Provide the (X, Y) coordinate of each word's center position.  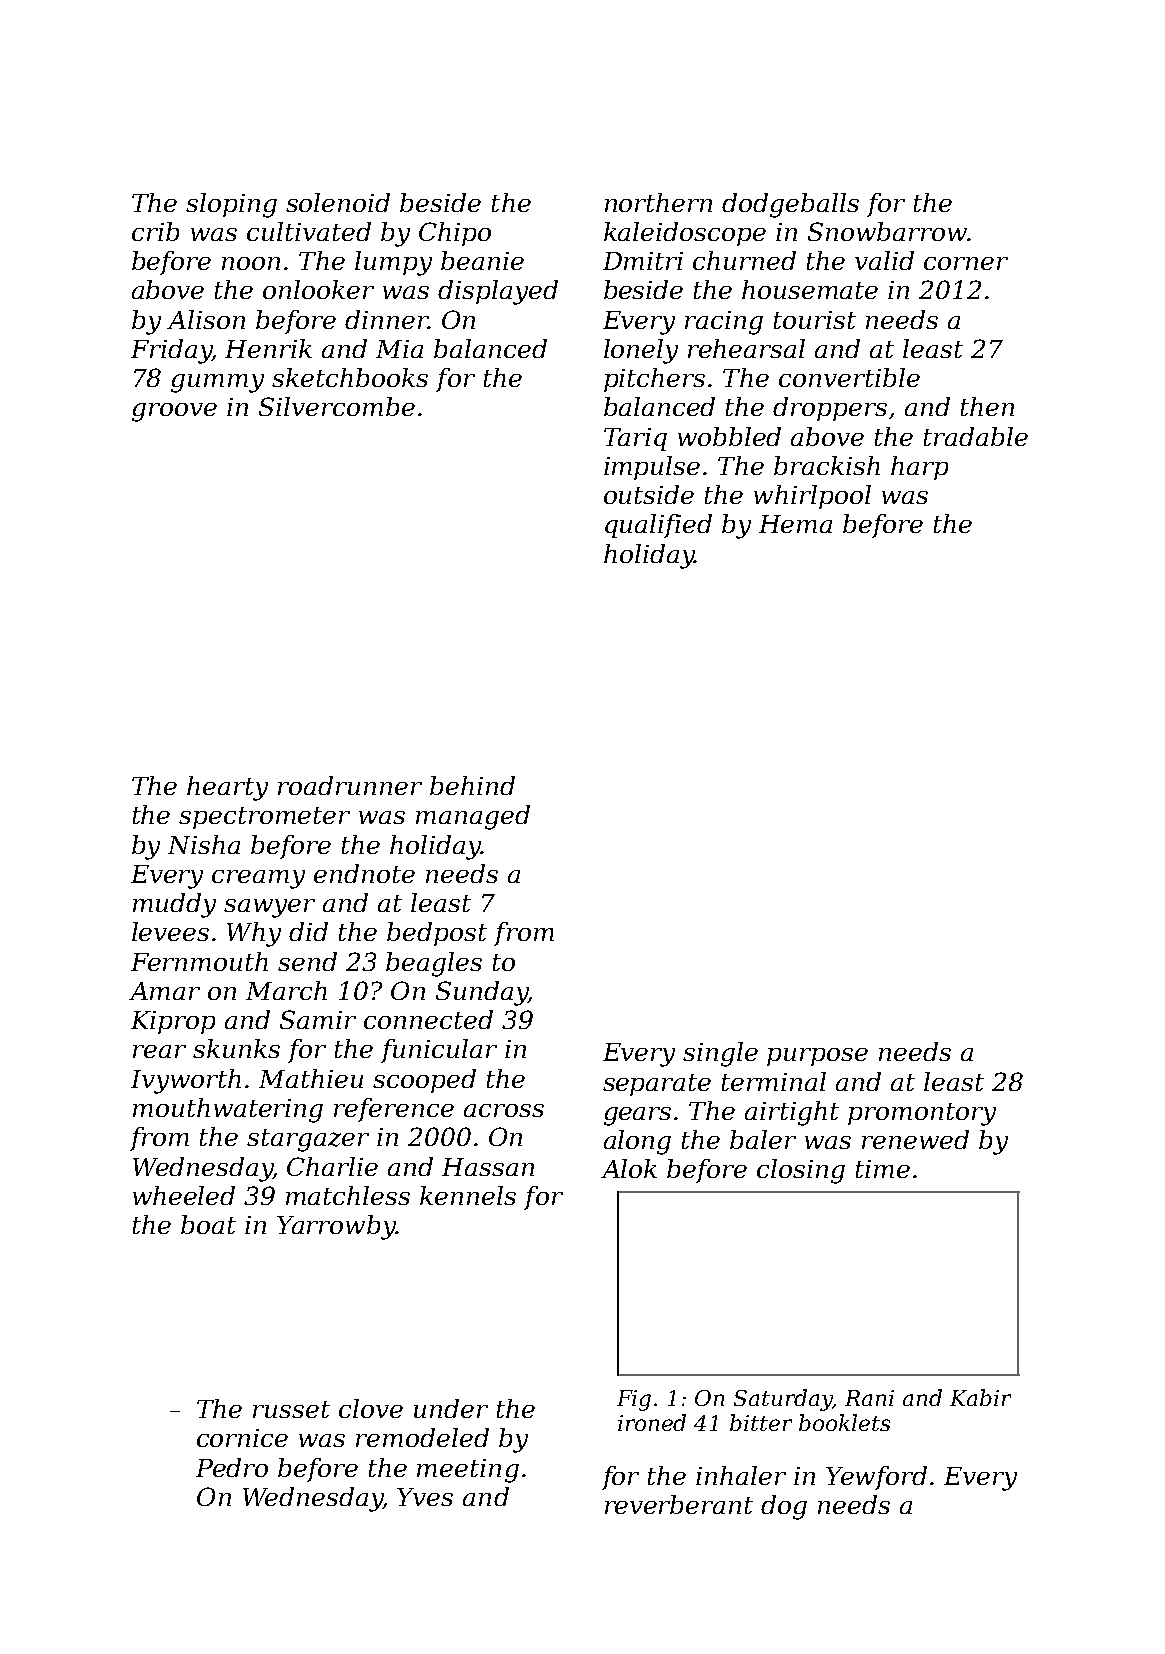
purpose (817, 1057)
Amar (164, 991)
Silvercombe (337, 406)
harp (919, 468)
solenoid (338, 202)
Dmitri (643, 261)
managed (473, 817)
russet (291, 1409)
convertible (849, 377)
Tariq (635, 439)
